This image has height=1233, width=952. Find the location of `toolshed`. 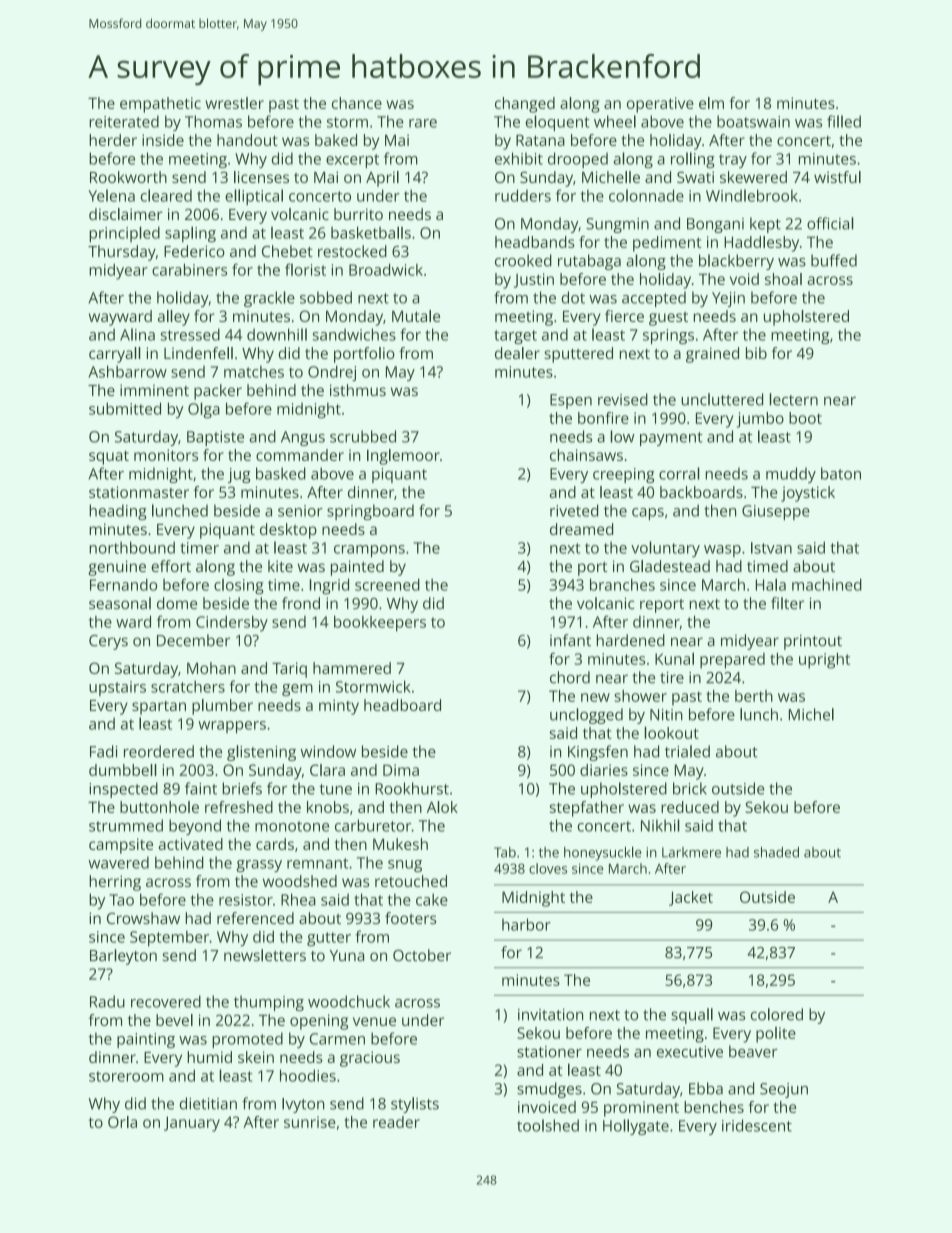

toolshed is located at coordinates (548, 1125).
